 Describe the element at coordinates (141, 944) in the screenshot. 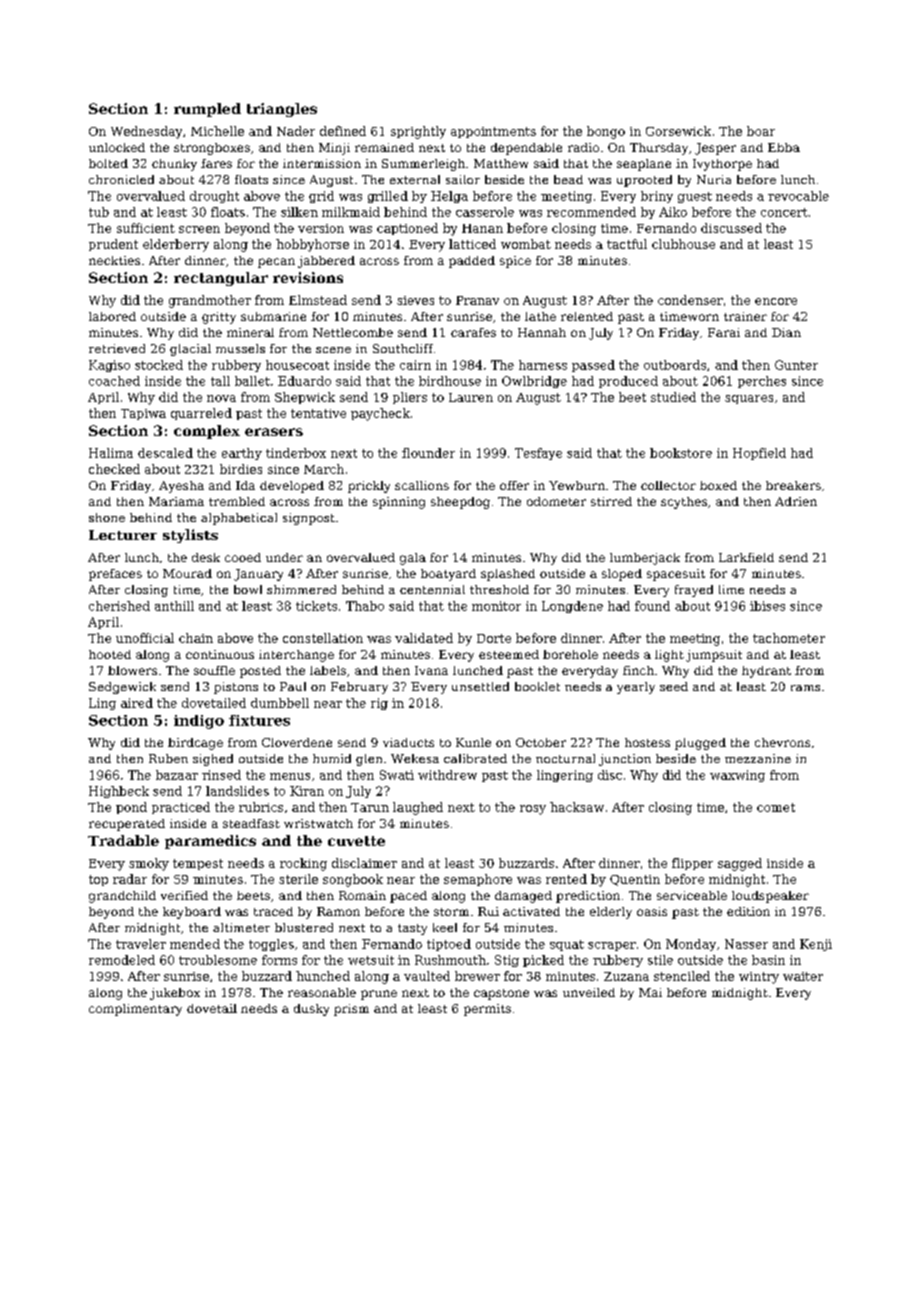

I see `traveler` at that location.
